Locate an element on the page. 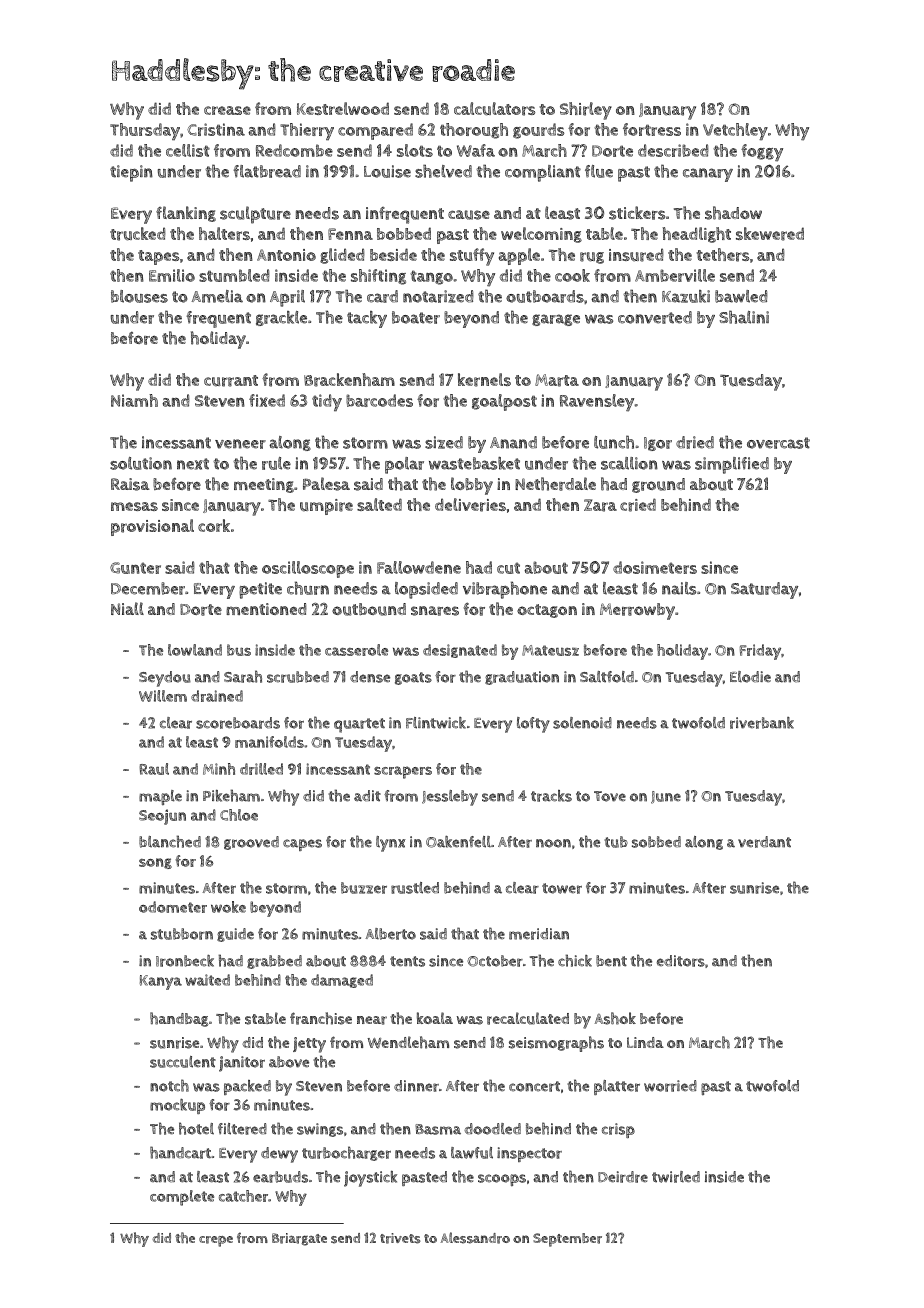 The width and height of the image is (924, 1308). calculators is located at coordinates (494, 109).
